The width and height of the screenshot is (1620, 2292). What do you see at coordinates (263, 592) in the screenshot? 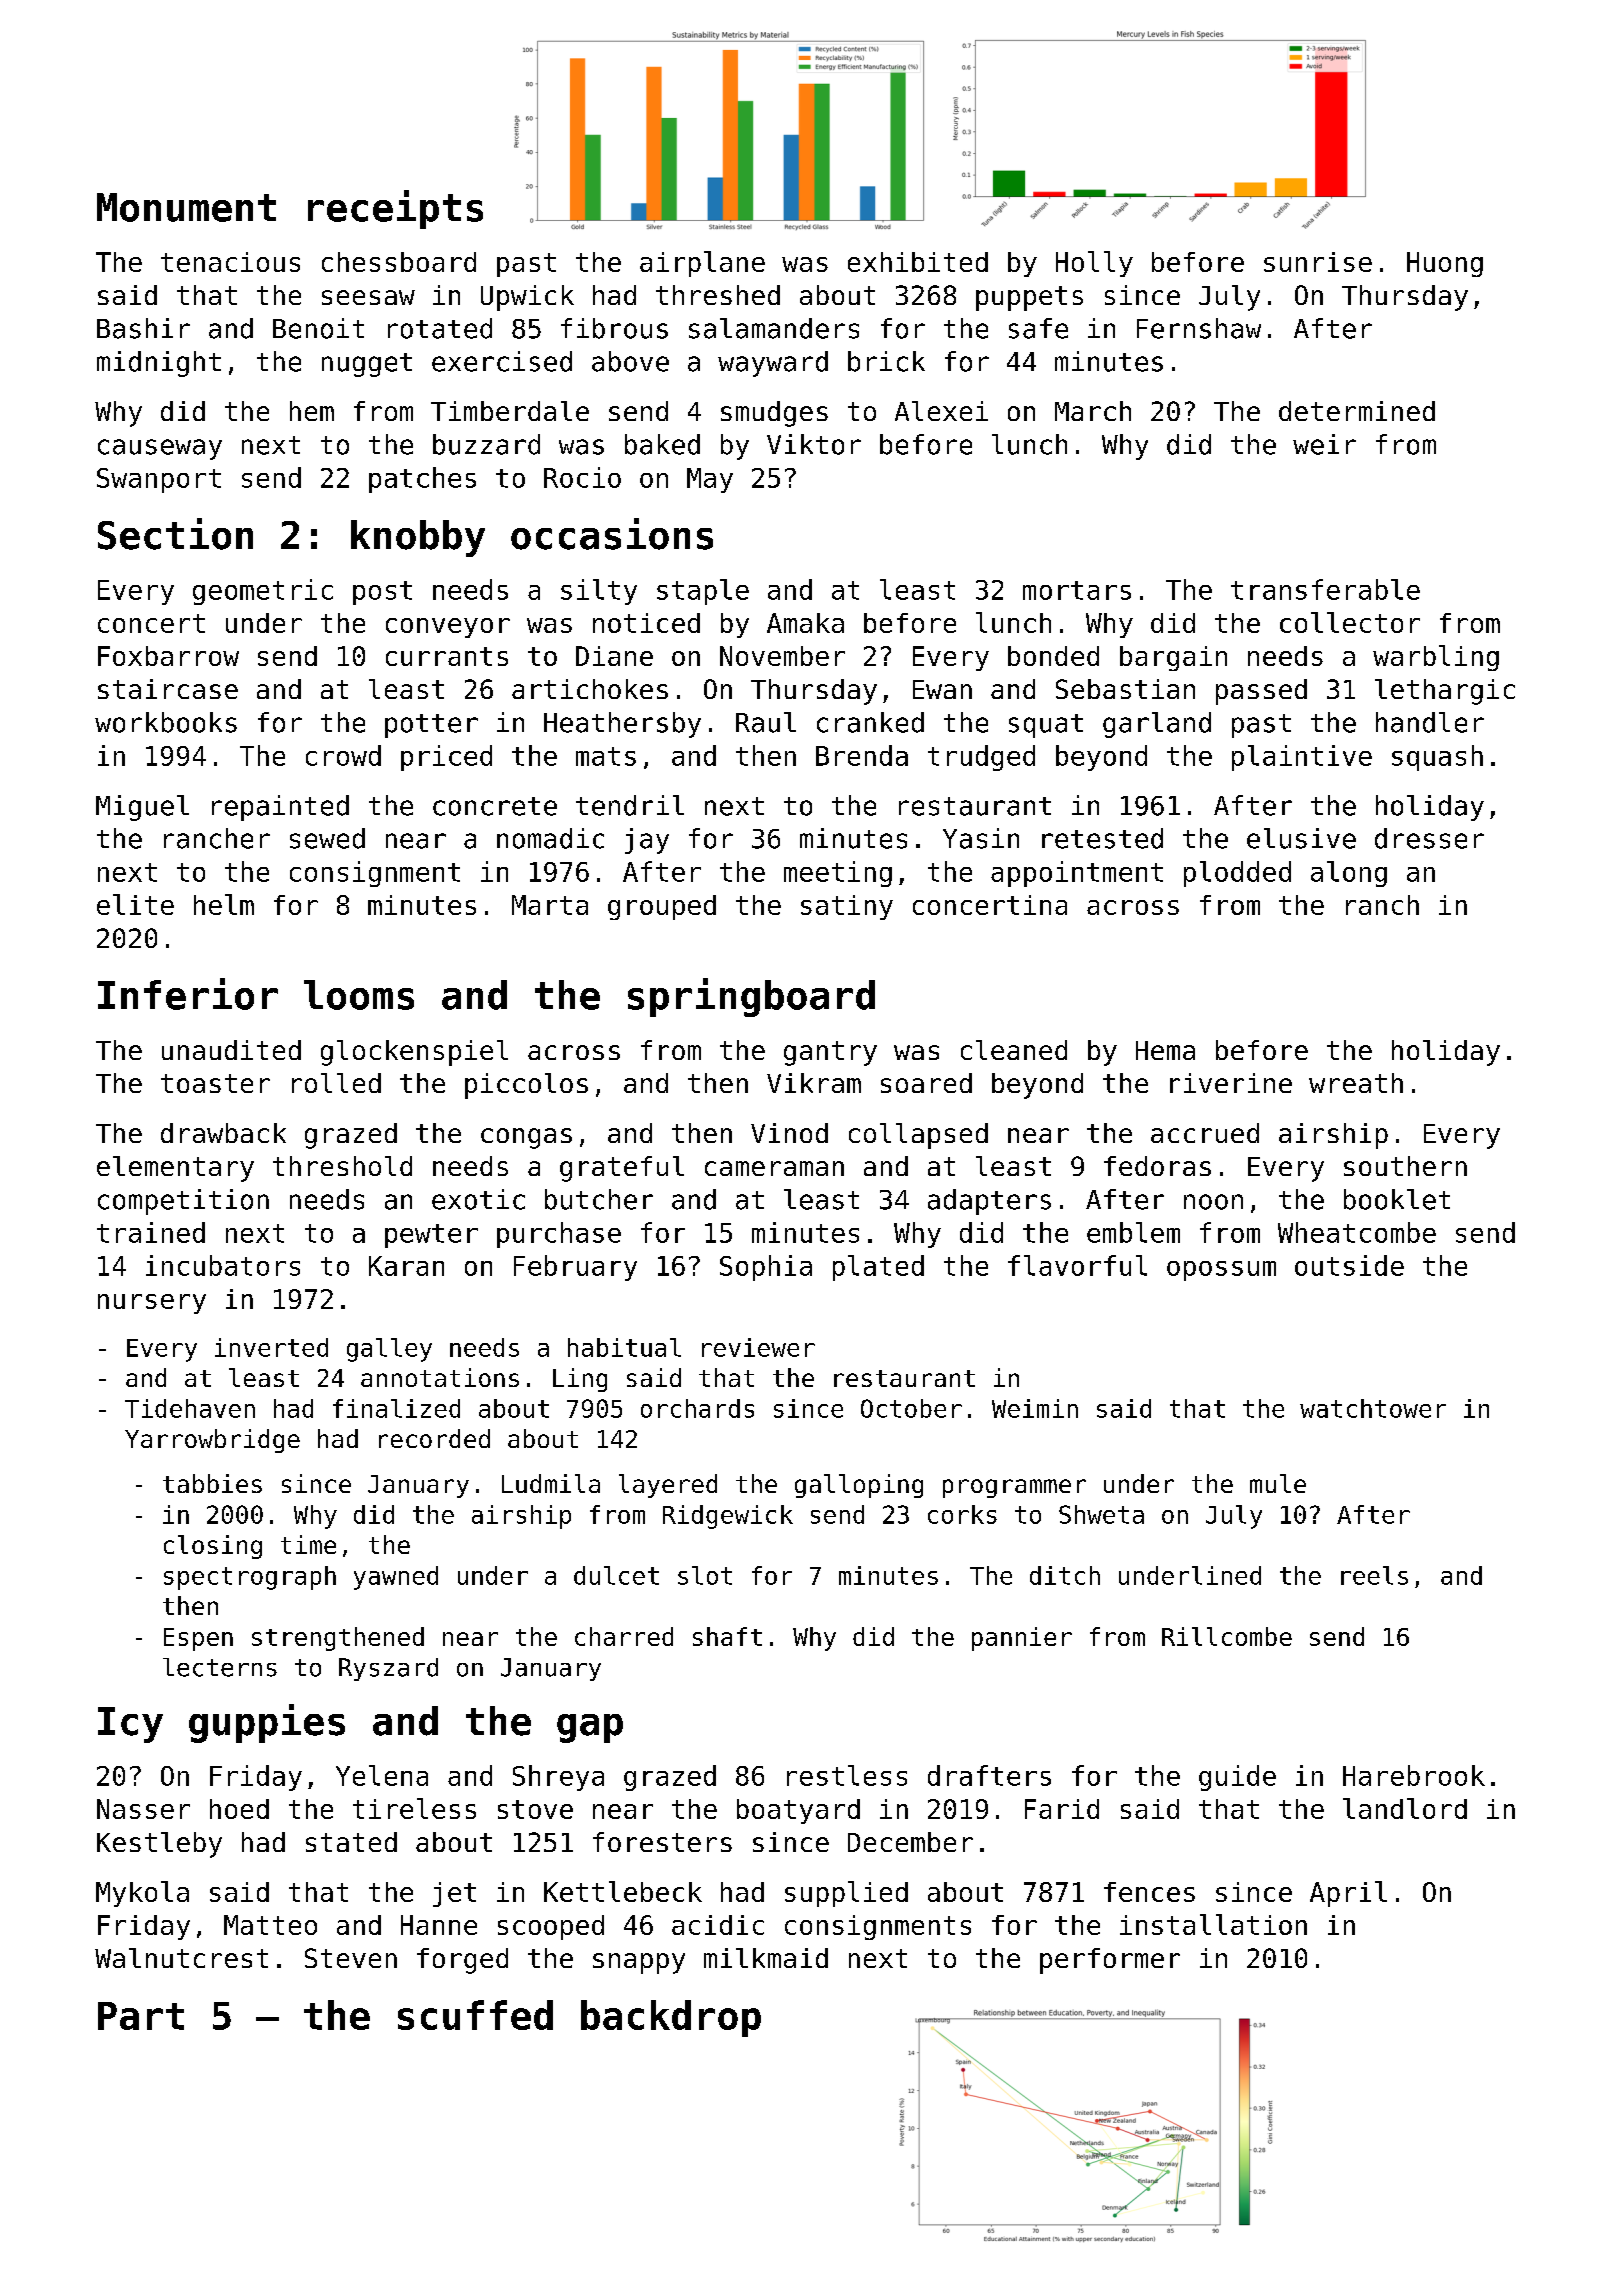
I see `geometric` at bounding box center [263, 592].
